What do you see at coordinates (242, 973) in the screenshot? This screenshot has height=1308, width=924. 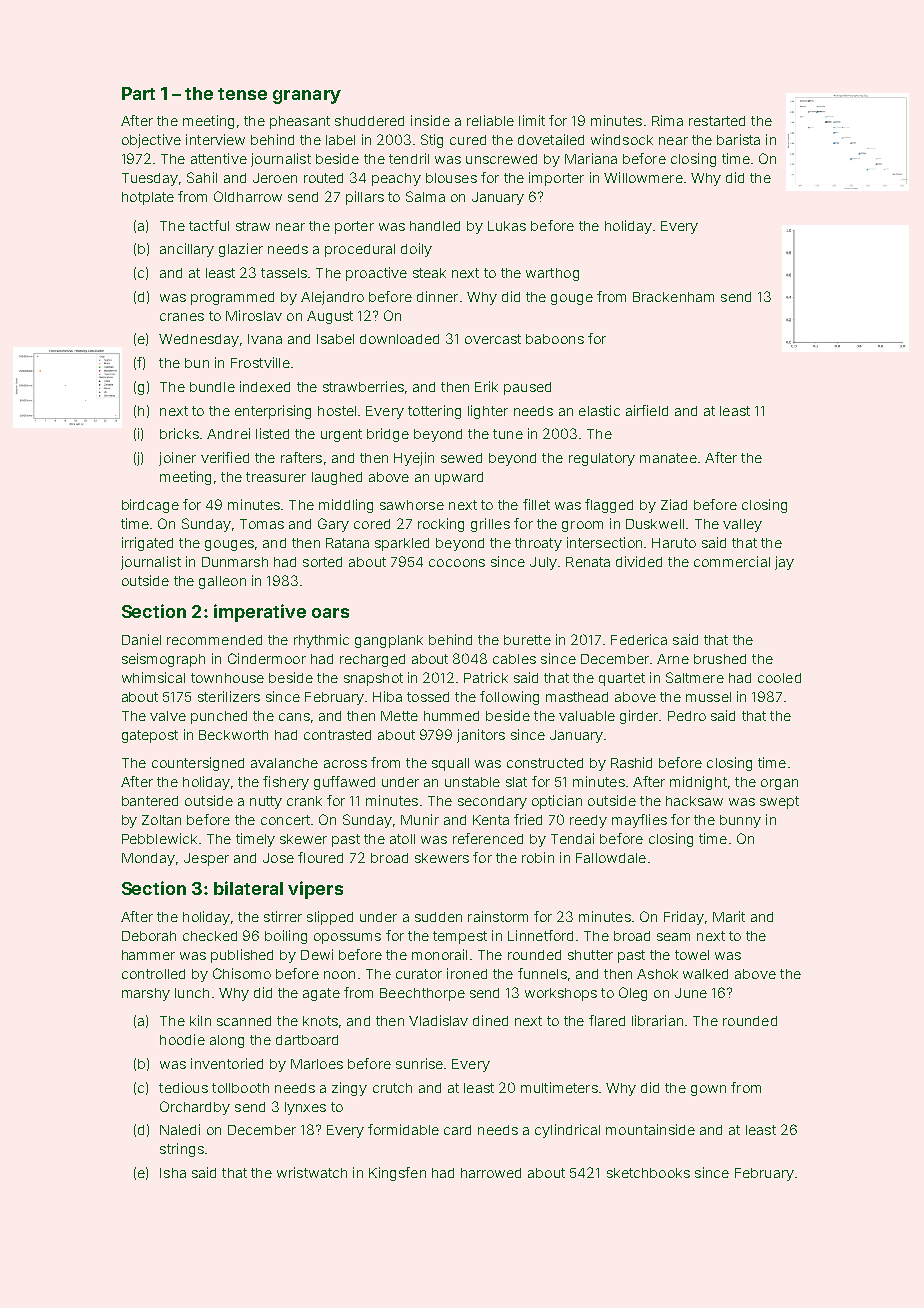 I see `Chisomo` at bounding box center [242, 973].
